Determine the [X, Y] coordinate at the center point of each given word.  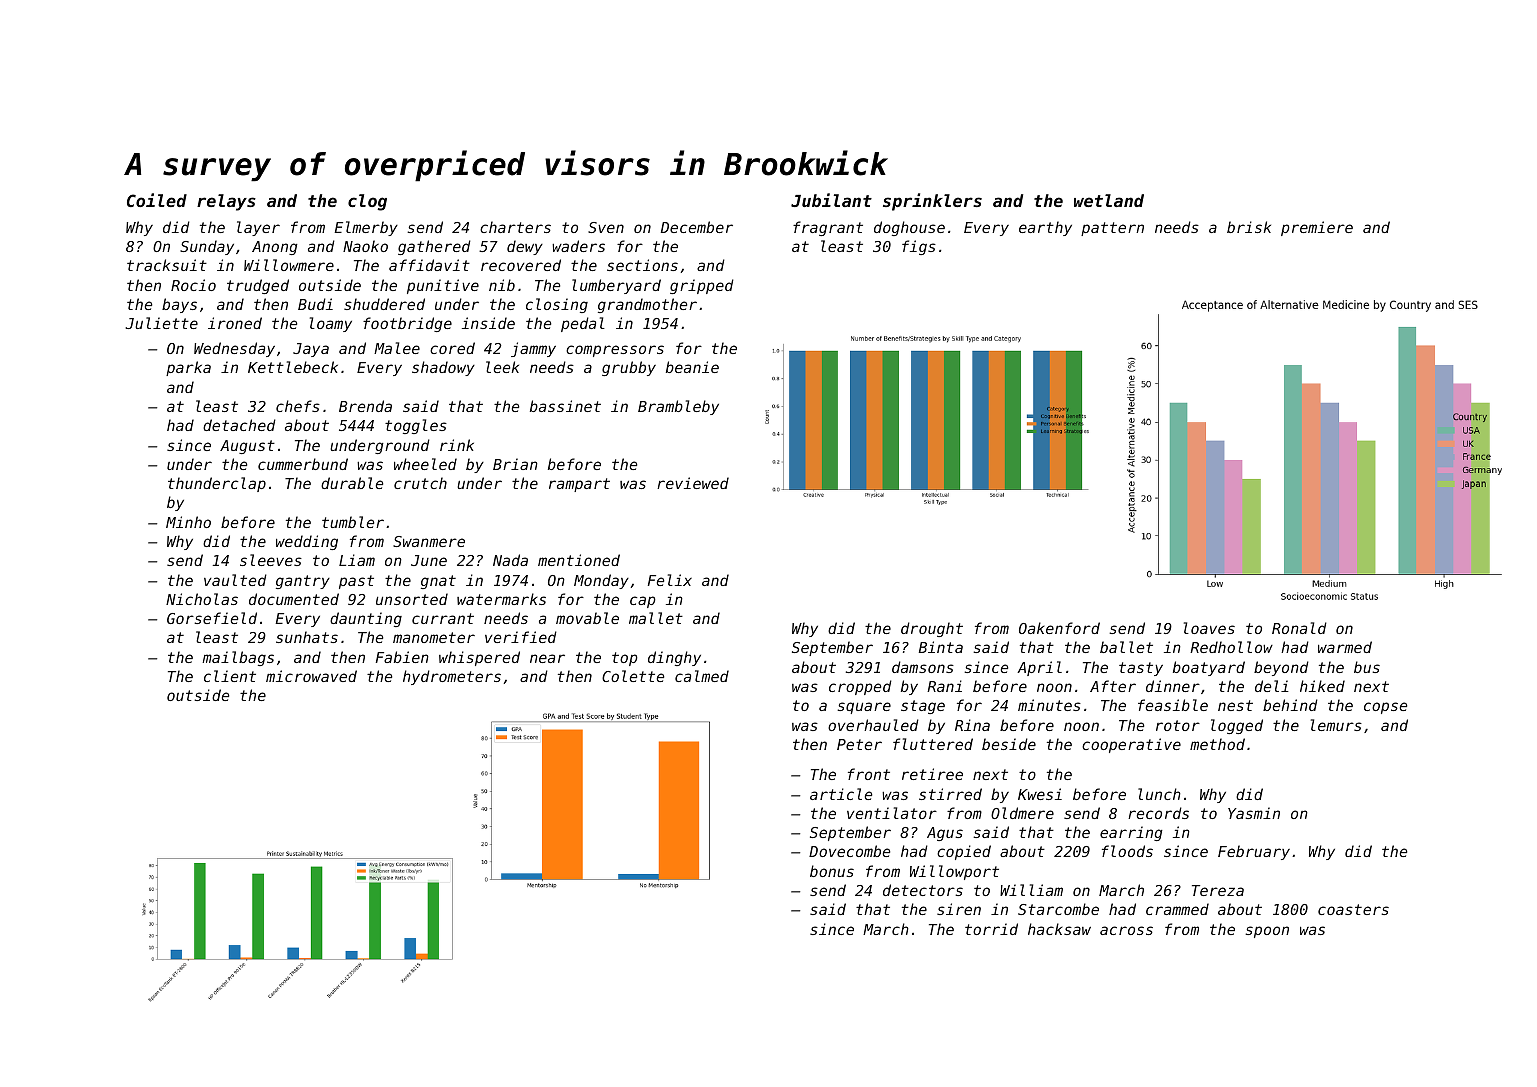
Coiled [157, 200]
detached [239, 425]
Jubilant [831, 200]
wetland [1109, 200]
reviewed [693, 483]
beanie [692, 367]
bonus [832, 871]
